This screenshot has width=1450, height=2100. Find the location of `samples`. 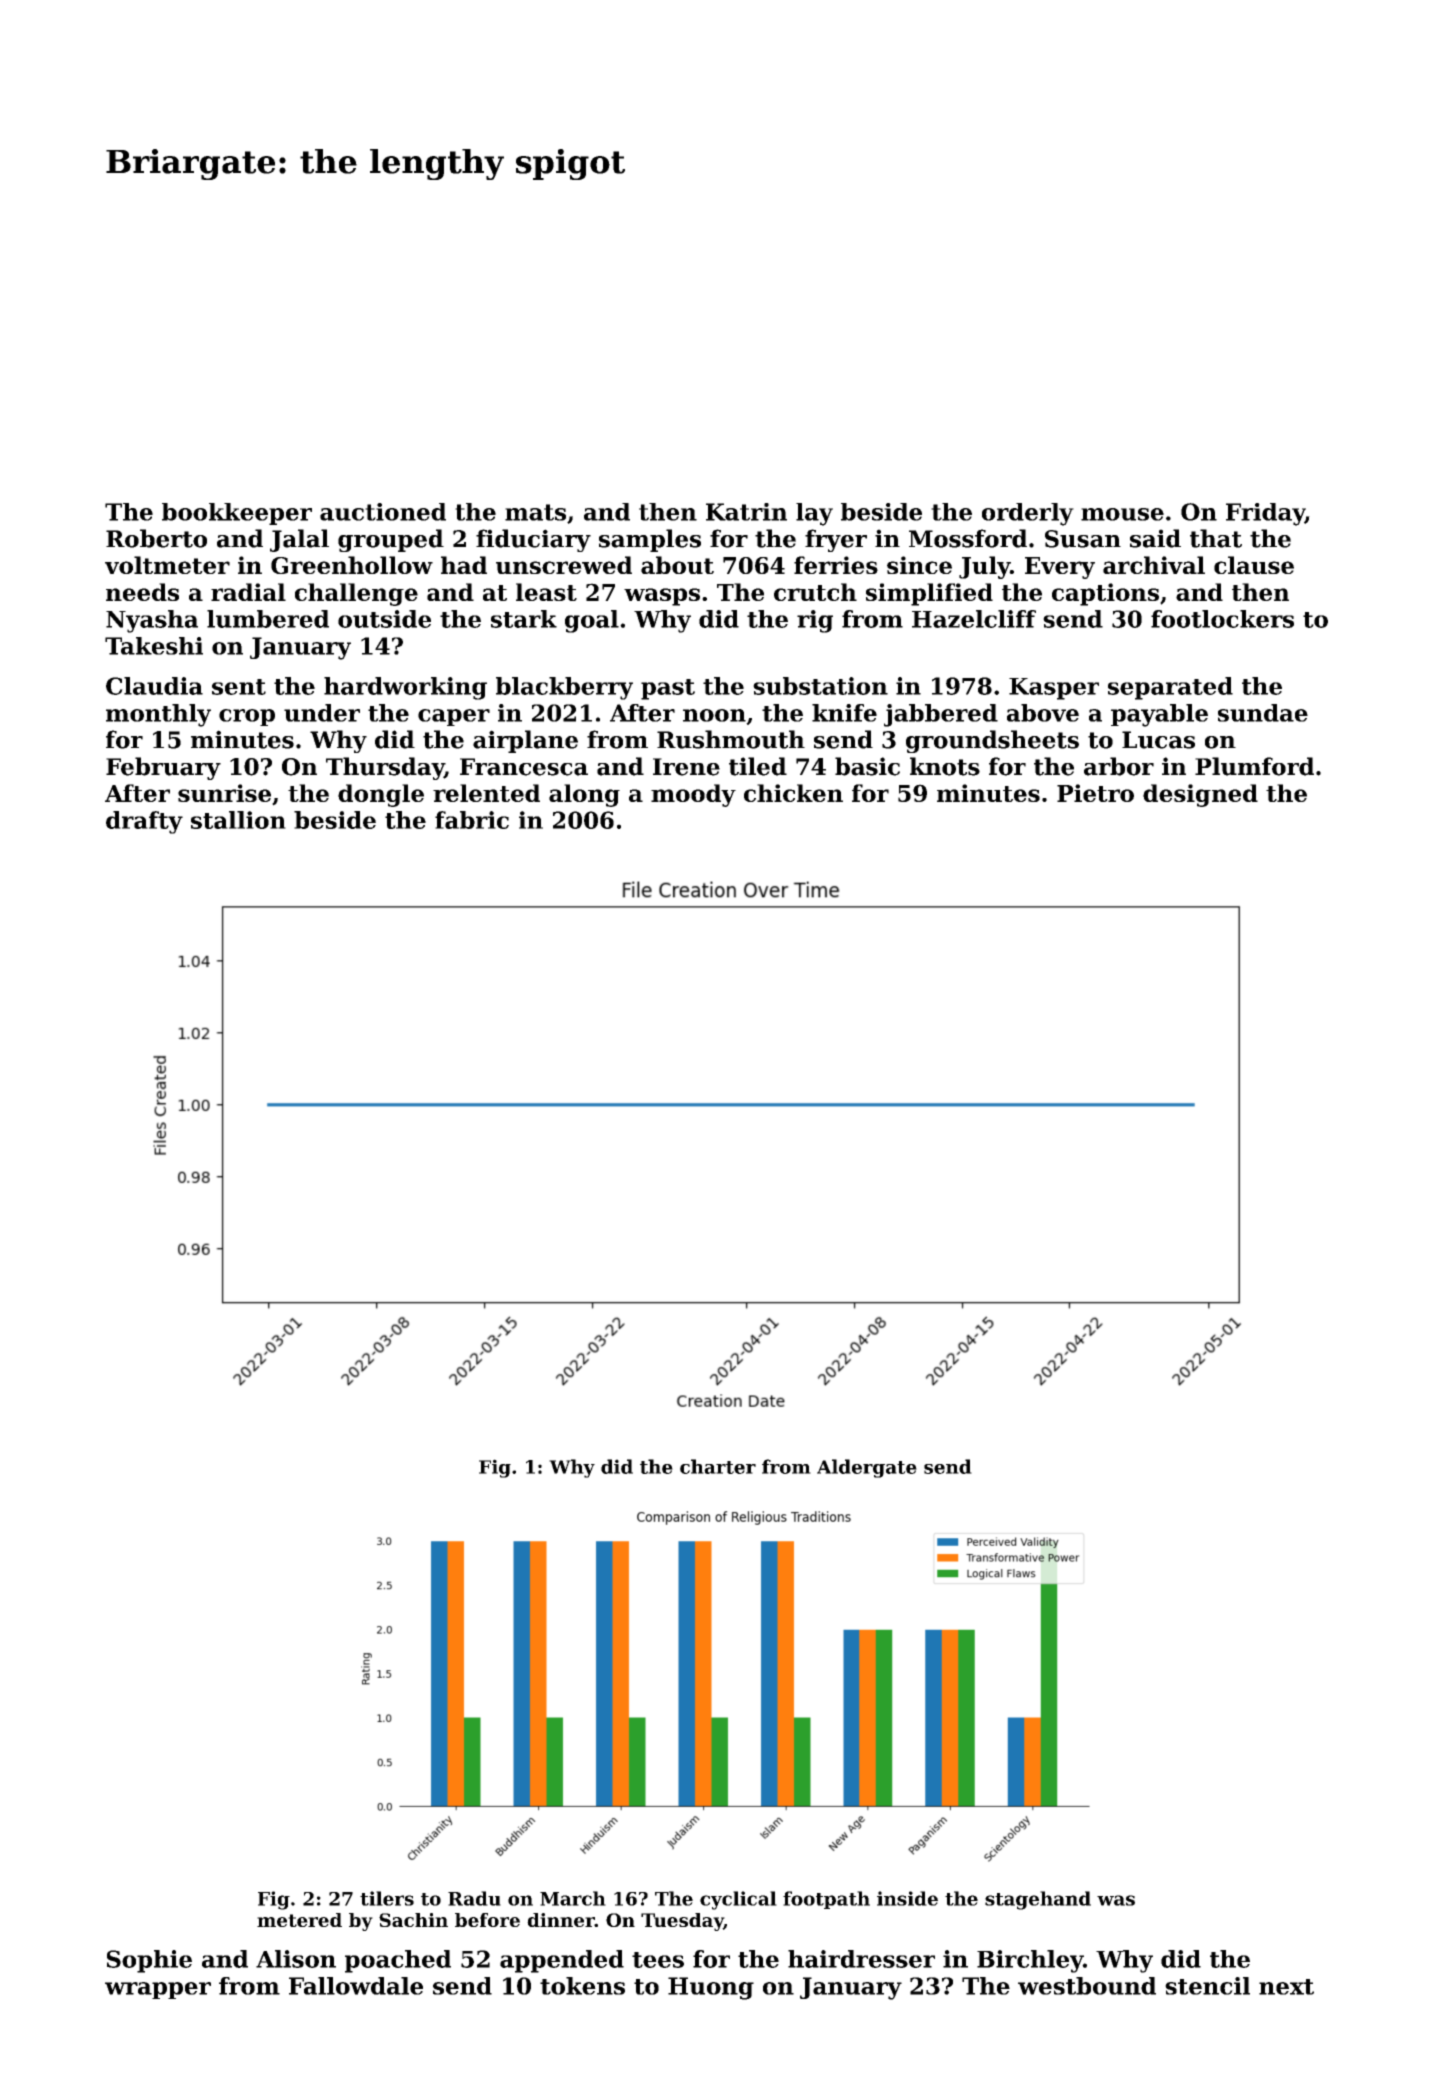

samples is located at coordinates (650, 540).
